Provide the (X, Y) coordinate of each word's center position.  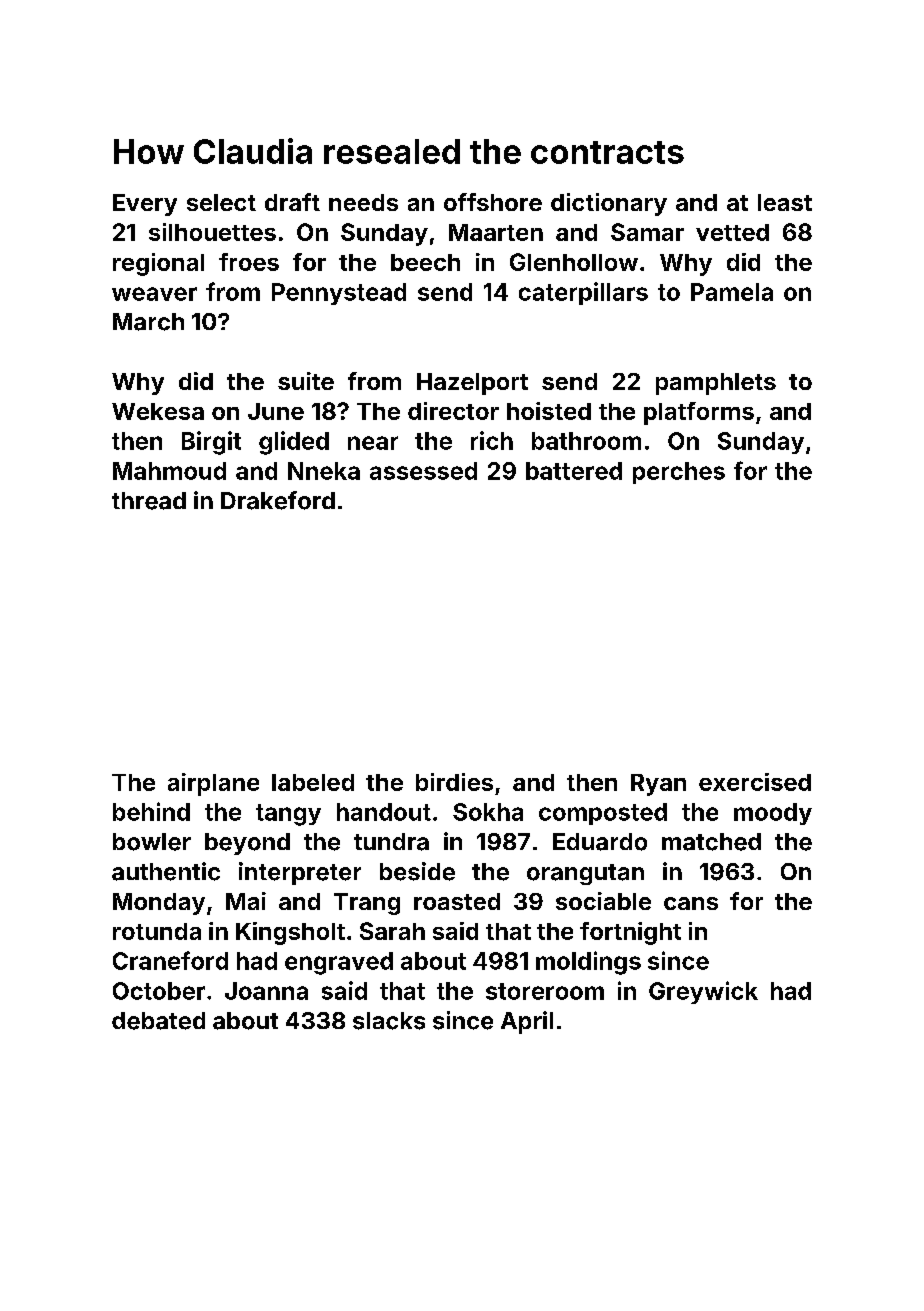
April (527, 1022)
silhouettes (212, 232)
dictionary (609, 204)
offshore (493, 202)
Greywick (703, 992)
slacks (389, 1021)
